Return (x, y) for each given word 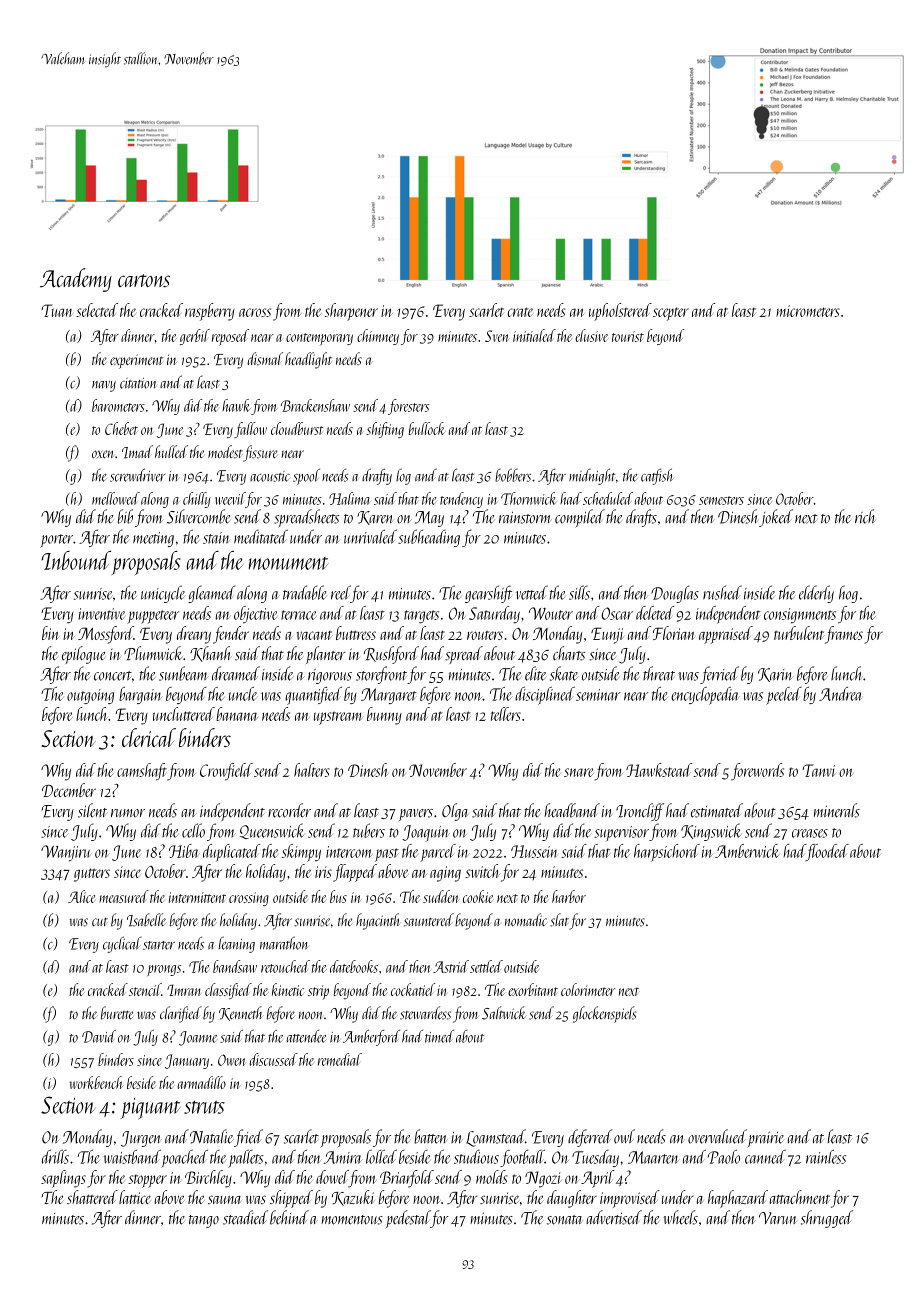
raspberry (210, 312)
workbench (96, 1082)
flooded (827, 852)
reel (341, 592)
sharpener (351, 312)
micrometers (808, 311)
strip (318, 992)
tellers (506, 714)
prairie (765, 1140)
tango (204, 1221)
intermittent (197, 897)
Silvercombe (198, 516)
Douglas (675, 594)
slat (559, 920)
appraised (726, 635)
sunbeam (183, 673)
